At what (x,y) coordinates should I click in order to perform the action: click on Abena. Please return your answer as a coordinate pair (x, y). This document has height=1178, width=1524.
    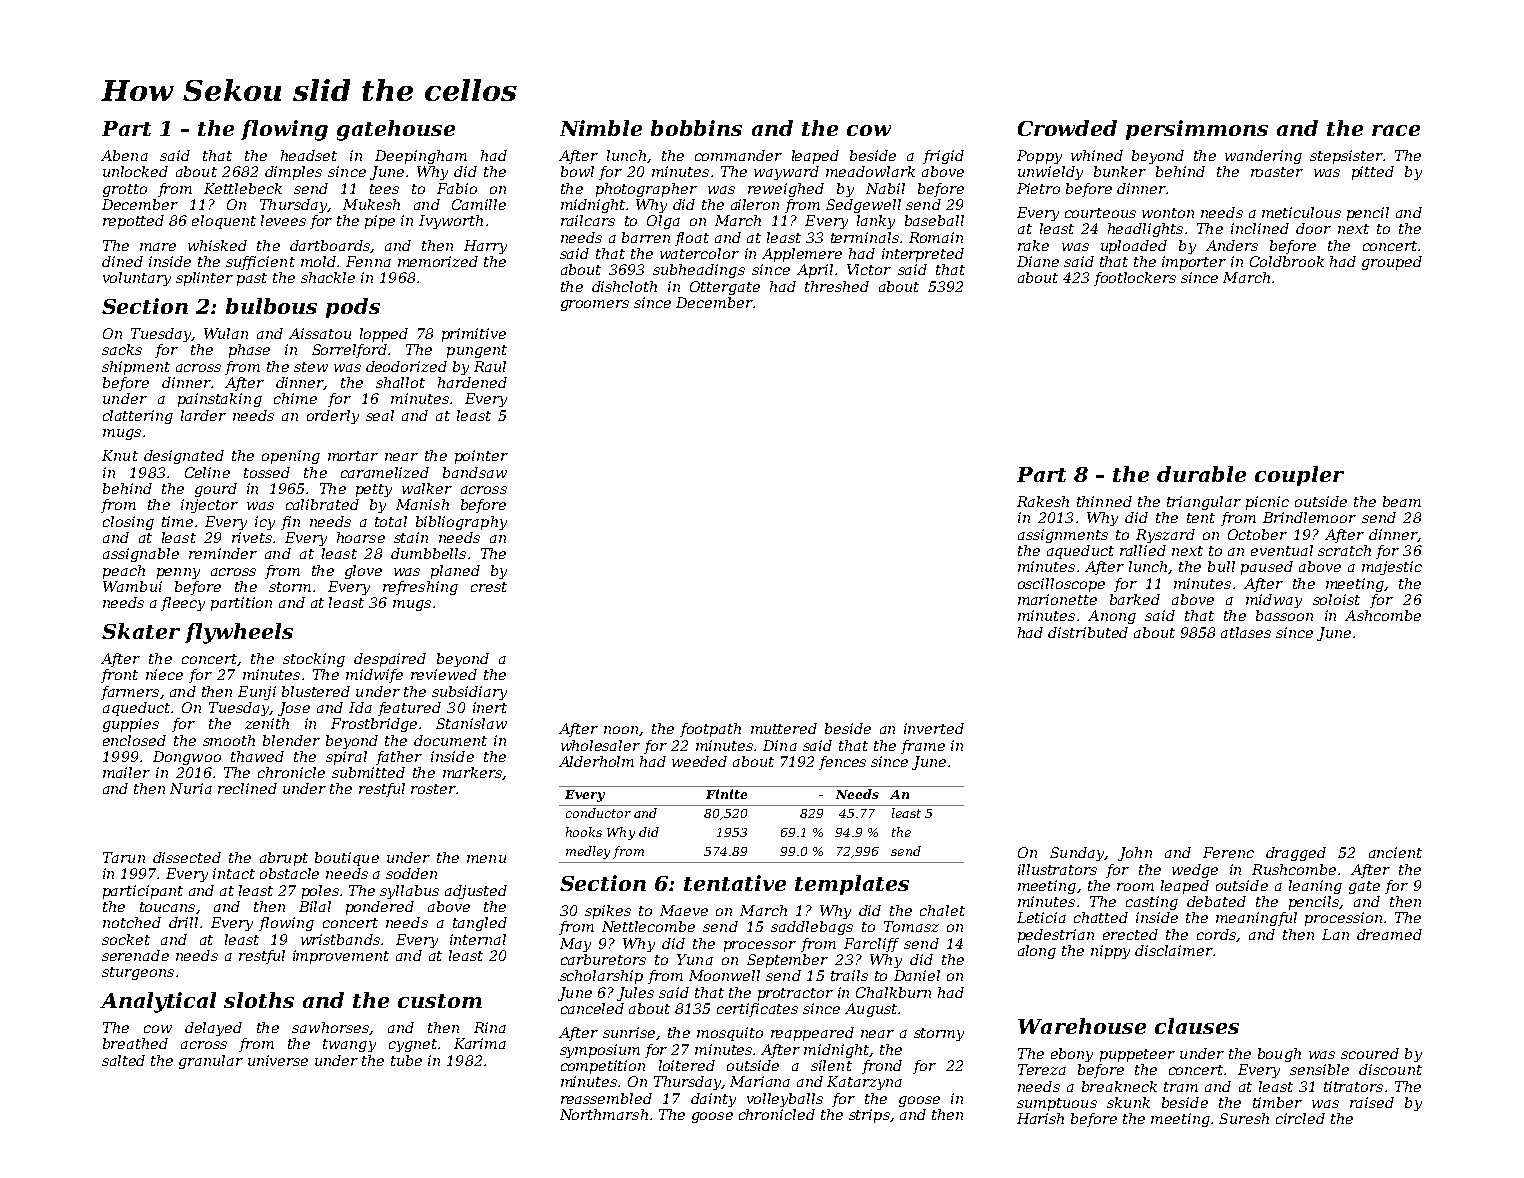
    Looking at the image, I should click on (124, 155).
